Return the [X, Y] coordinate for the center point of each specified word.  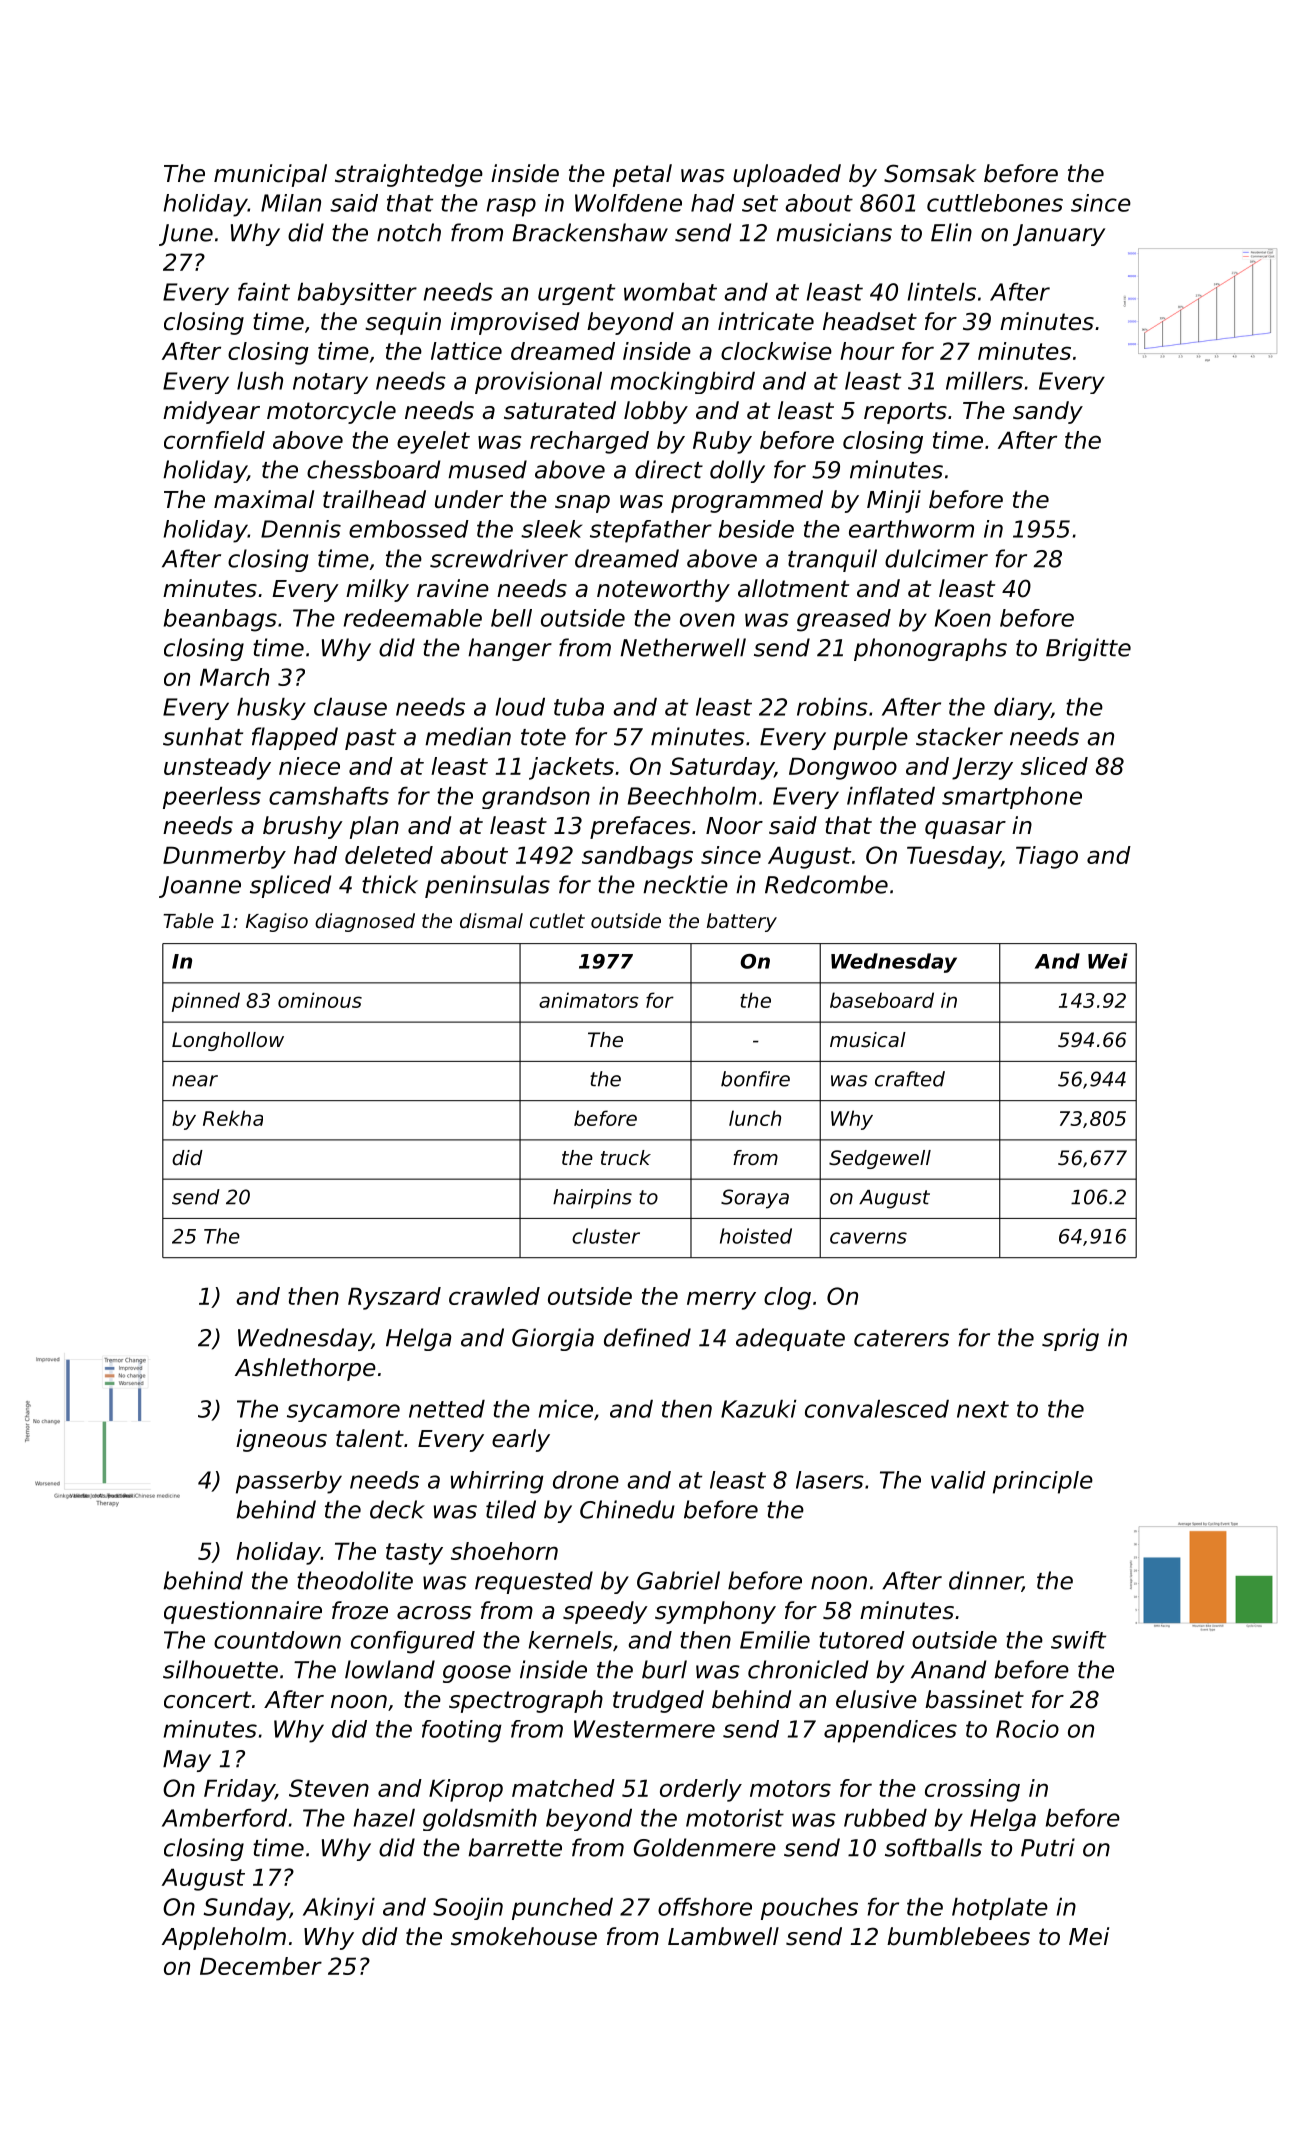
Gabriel [678, 1580]
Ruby [722, 442]
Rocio [1027, 1729]
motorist [735, 1818]
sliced [1054, 766]
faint [264, 292]
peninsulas [487, 886]
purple [870, 738]
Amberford [224, 1818]
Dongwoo [843, 768]
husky [271, 709]
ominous [320, 1000]
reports [905, 413]
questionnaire [243, 1612]
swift [1078, 1640]
